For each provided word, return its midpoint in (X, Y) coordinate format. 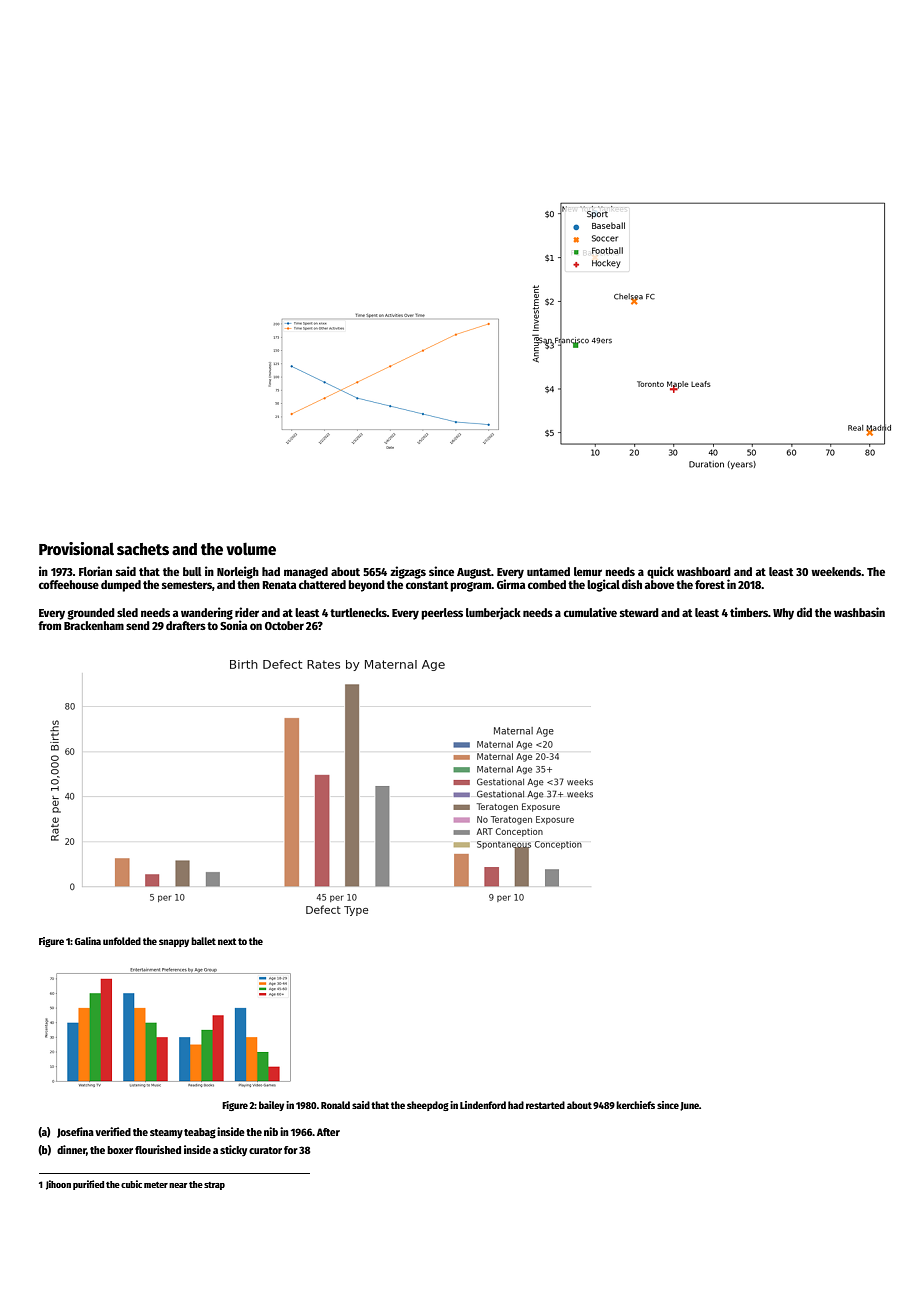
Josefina (75, 1132)
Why (783, 614)
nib (271, 1131)
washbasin (859, 612)
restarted (545, 1105)
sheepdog (428, 1106)
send (138, 625)
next (227, 941)
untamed (548, 571)
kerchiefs (635, 1105)
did (804, 612)
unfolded (122, 941)
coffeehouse (69, 584)
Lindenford (483, 1105)
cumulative (590, 612)
